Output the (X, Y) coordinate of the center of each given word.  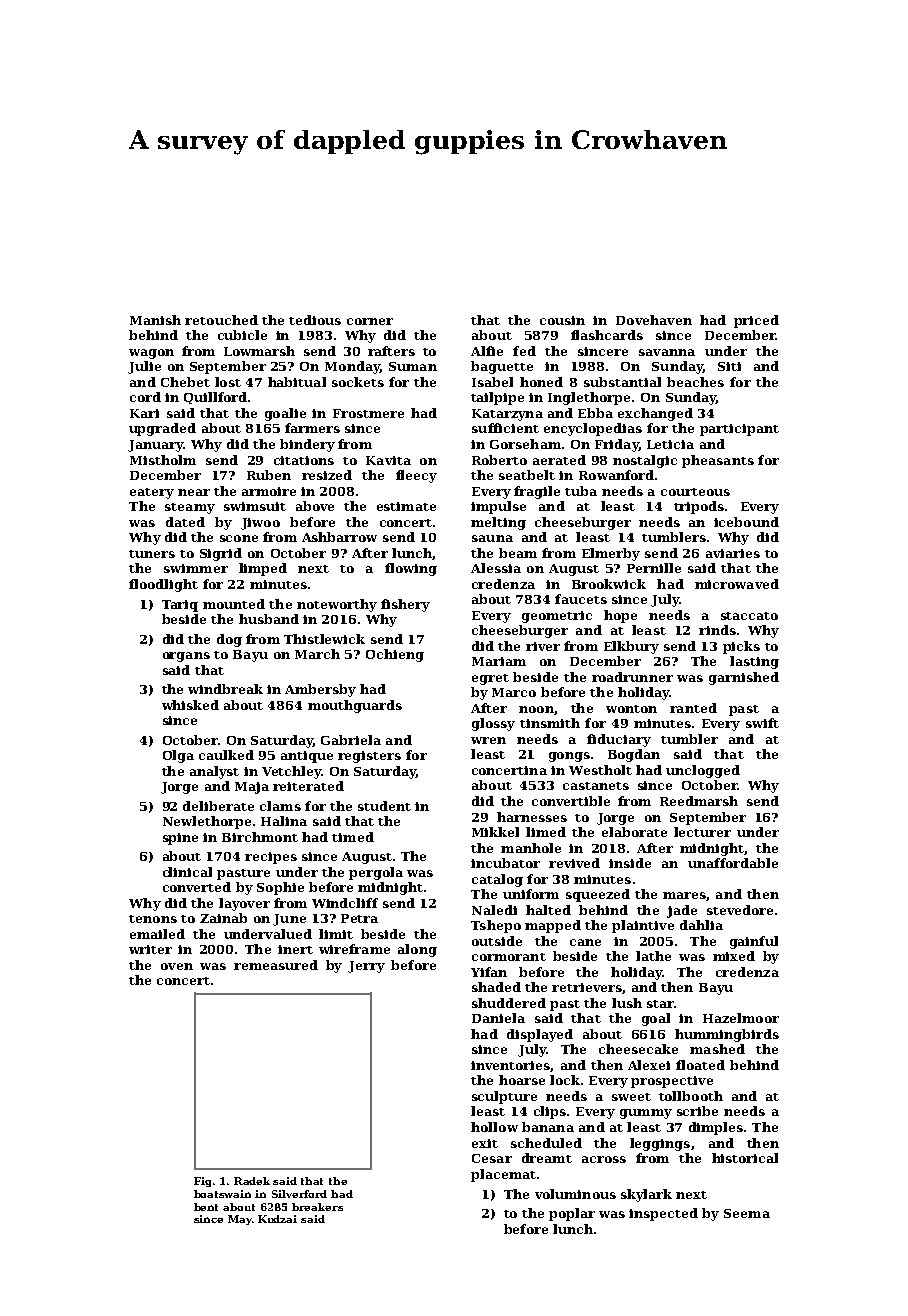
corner (370, 321)
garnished (744, 678)
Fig (202, 1182)
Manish (155, 320)
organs (186, 657)
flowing (411, 569)
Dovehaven (654, 320)
